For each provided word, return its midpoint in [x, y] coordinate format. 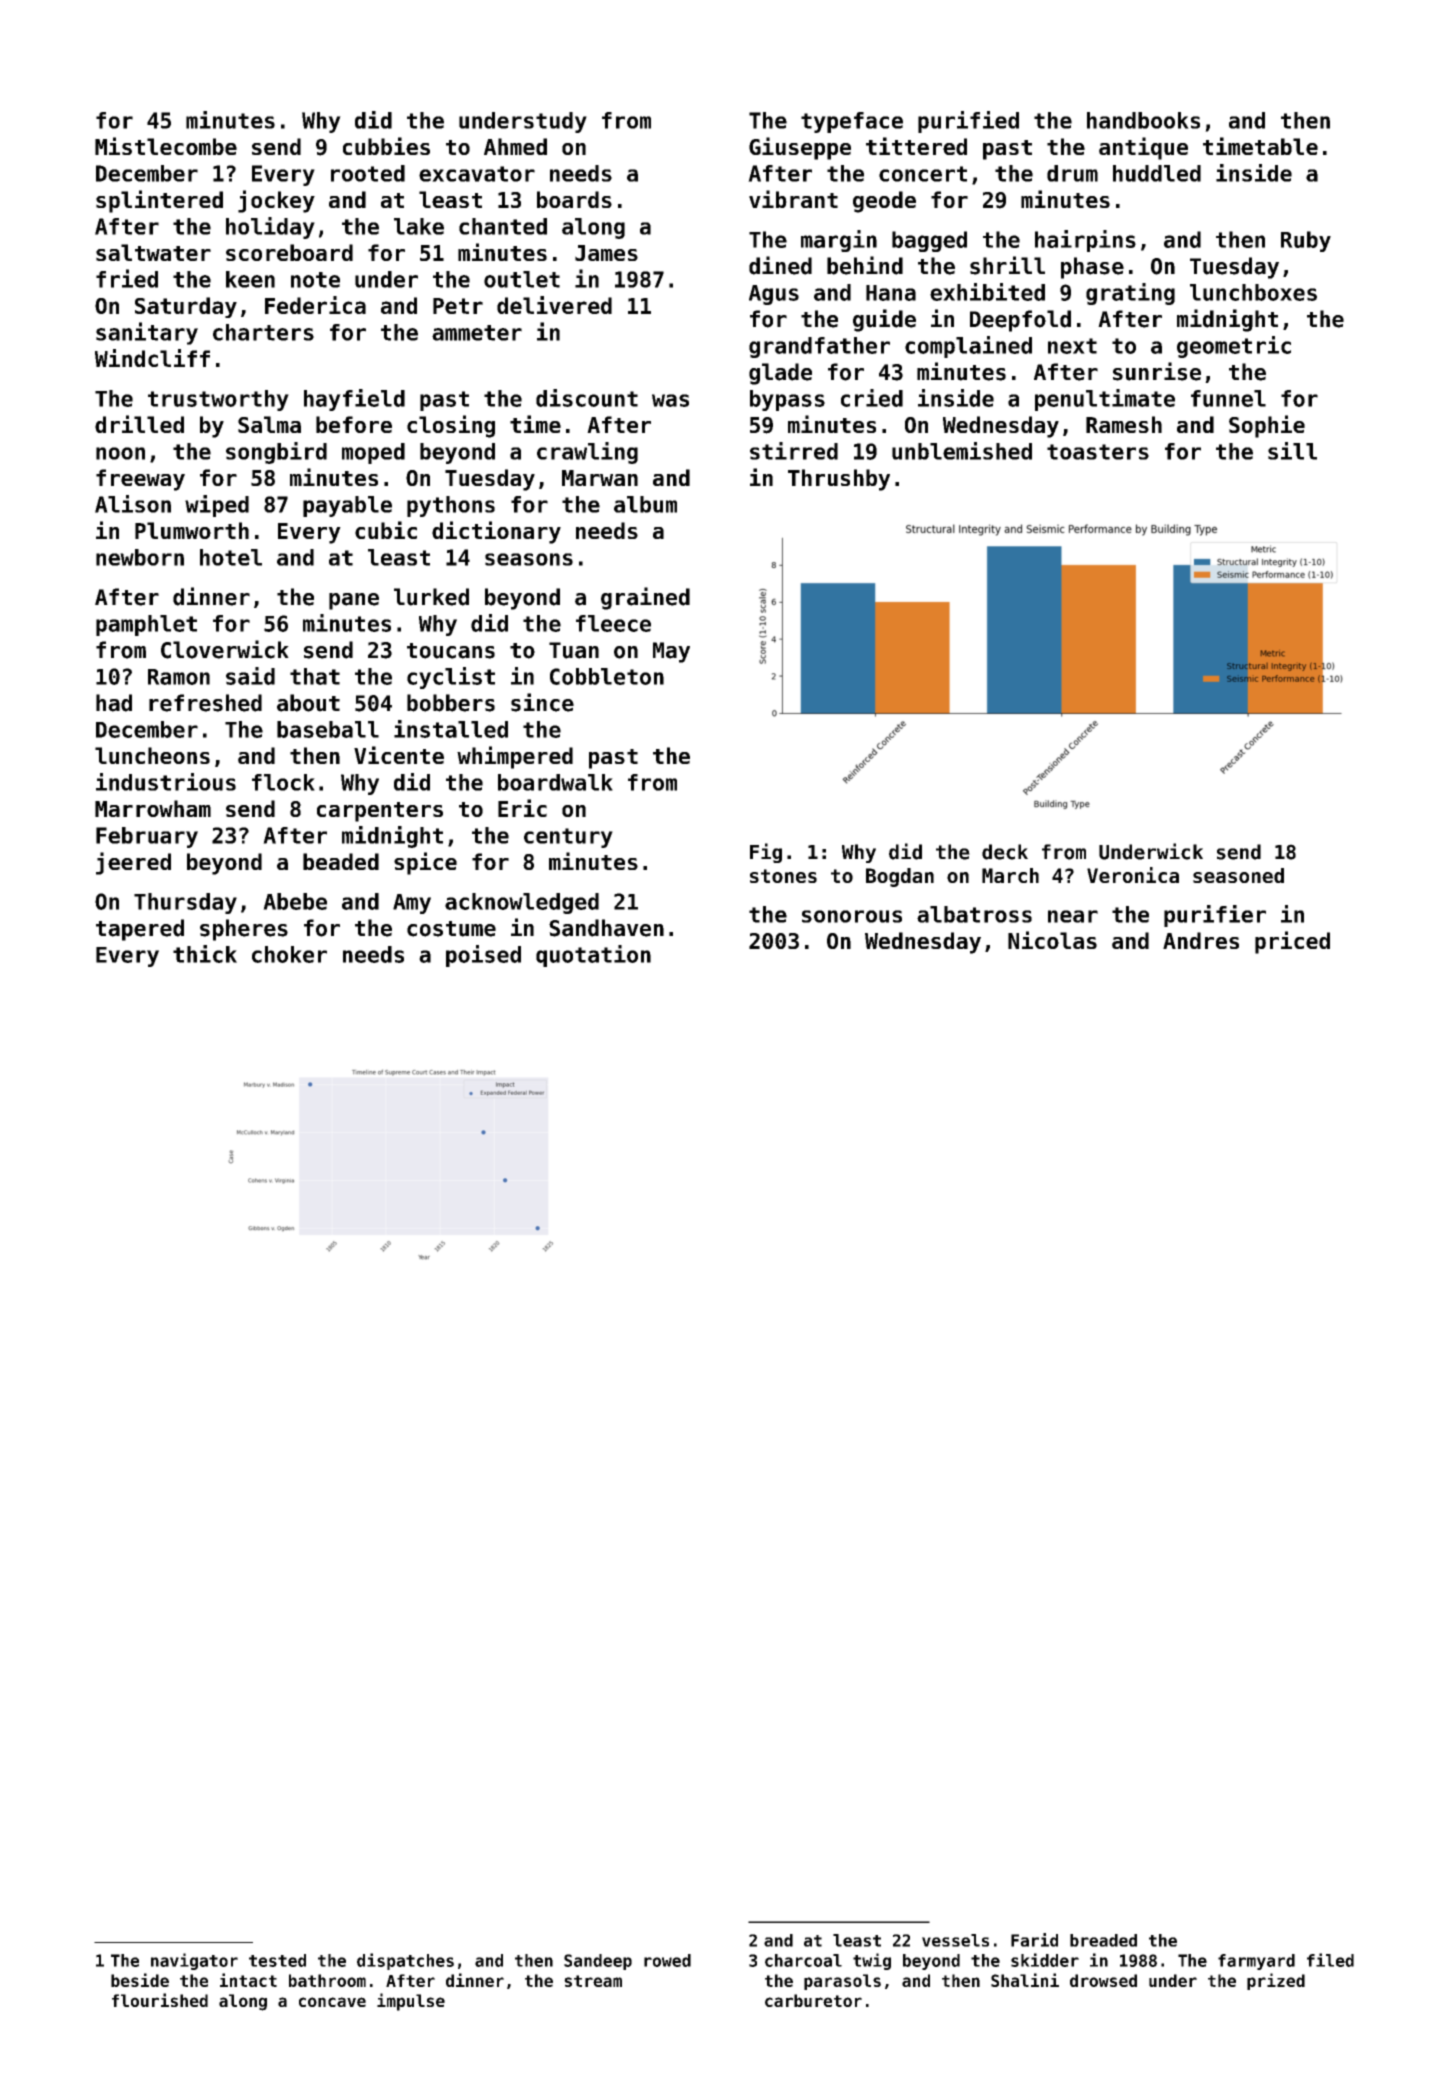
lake [419, 226]
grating [1130, 294]
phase [1092, 268]
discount [587, 398]
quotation [593, 956]
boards [574, 199]
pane [354, 601]
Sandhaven [606, 928]
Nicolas [1052, 940]
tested [277, 1960]
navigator [194, 1961]
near [1073, 916]
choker [289, 954]
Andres [1201, 940]
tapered [140, 930]
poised [483, 956]
